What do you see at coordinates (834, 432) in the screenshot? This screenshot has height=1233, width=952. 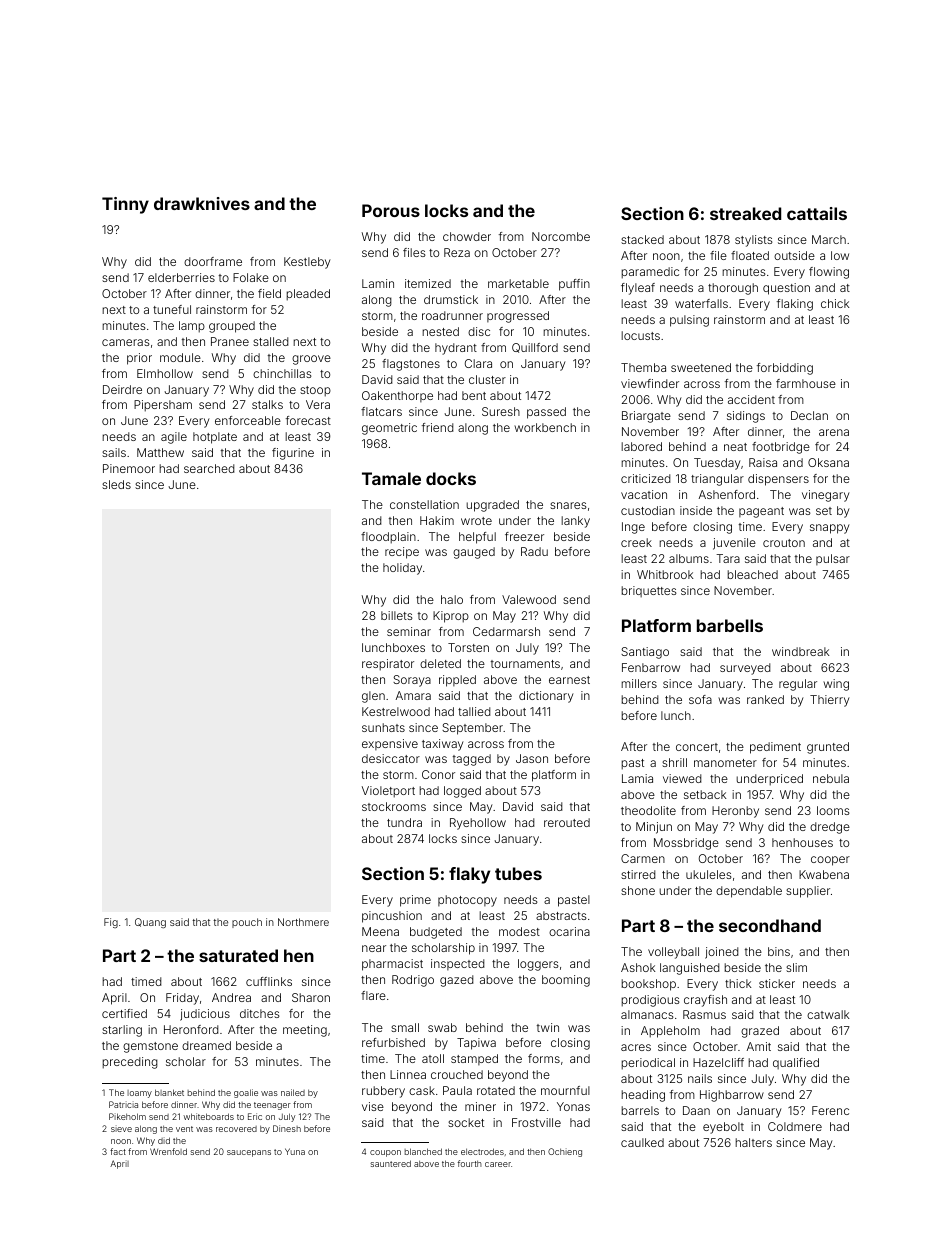 I see `arena` at bounding box center [834, 432].
